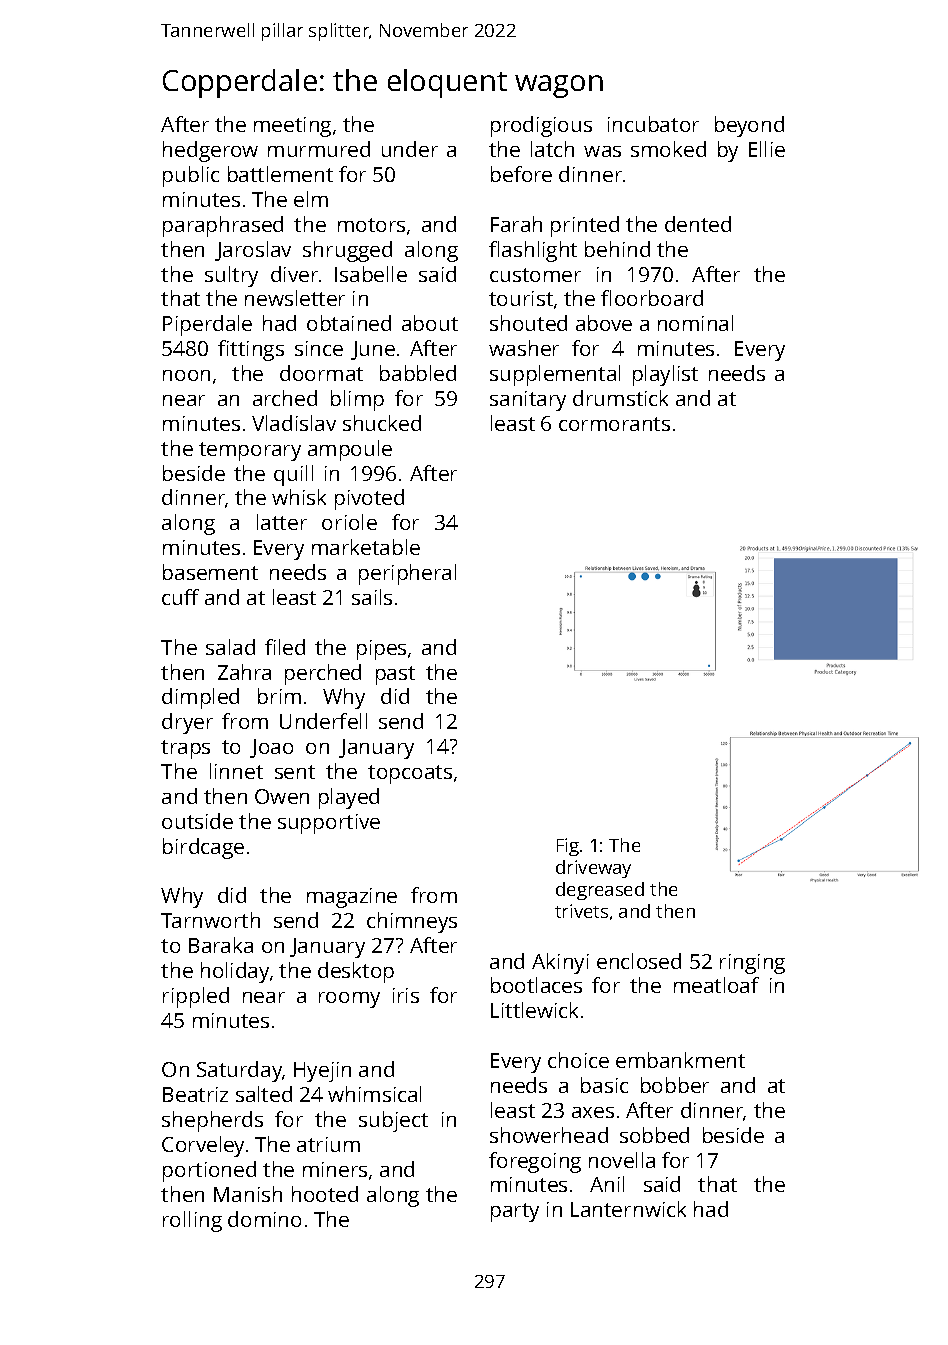 The image size is (948, 1345). What do you see at coordinates (516, 224) in the screenshot?
I see `Farah` at bounding box center [516, 224].
